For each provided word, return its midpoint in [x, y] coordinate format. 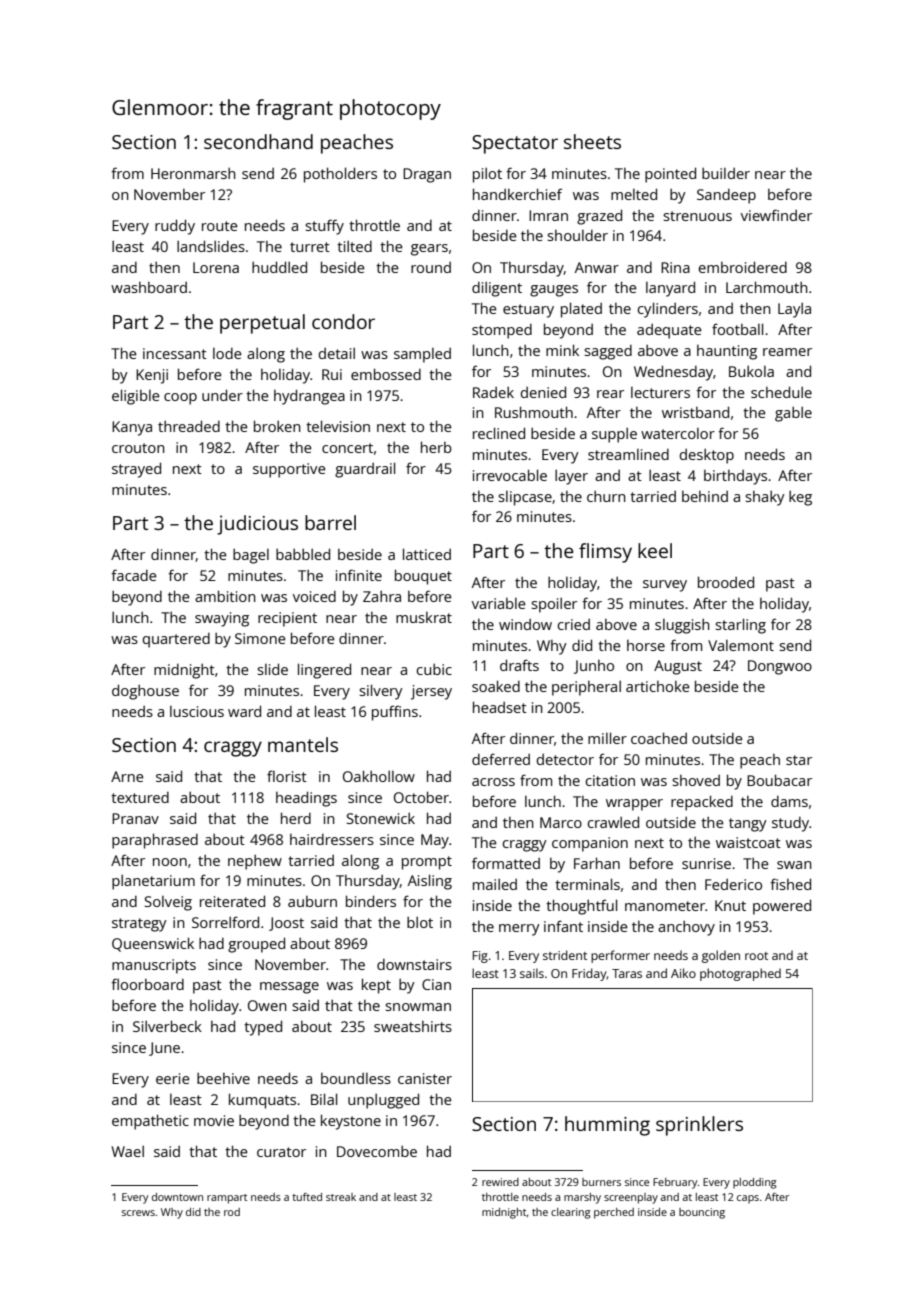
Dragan [427, 175]
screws [138, 1213]
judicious [257, 525]
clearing [571, 1213]
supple [614, 435]
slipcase [525, 498]
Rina [675, 267]
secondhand [258, 141]
